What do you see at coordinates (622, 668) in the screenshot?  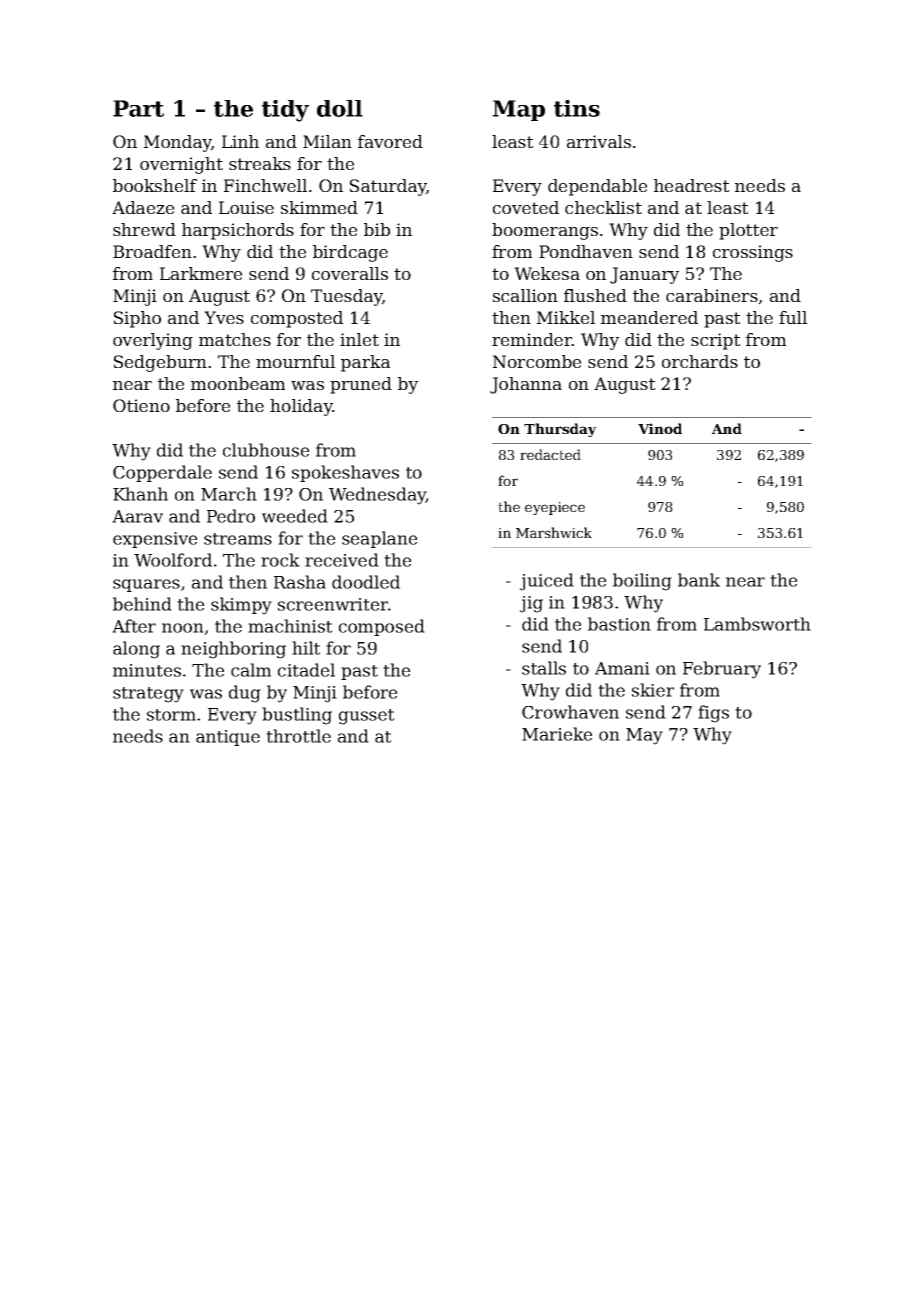 I see `Amani` at bounding box center [622, 668].
